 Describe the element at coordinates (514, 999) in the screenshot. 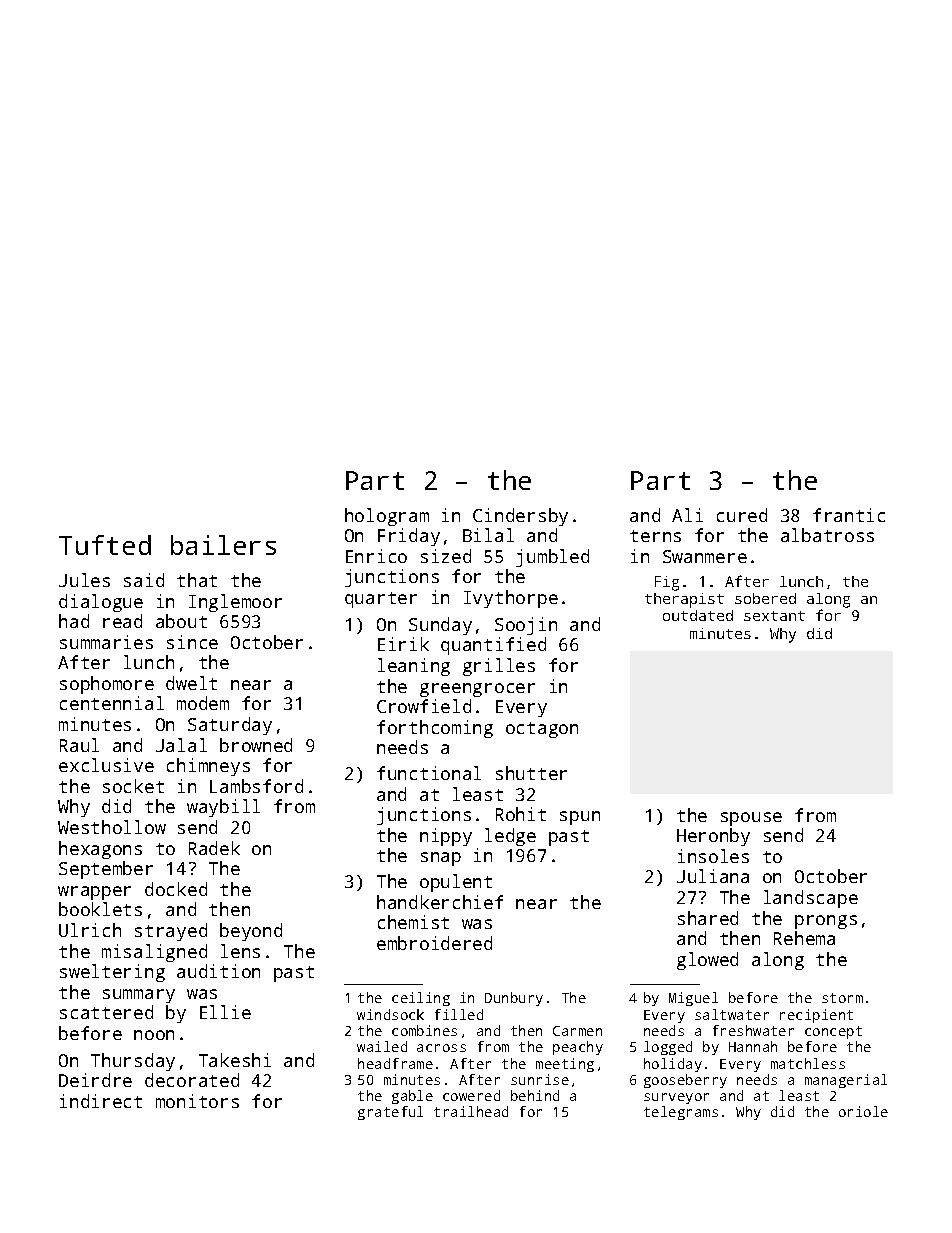

I see `Dunbury` at that location.
